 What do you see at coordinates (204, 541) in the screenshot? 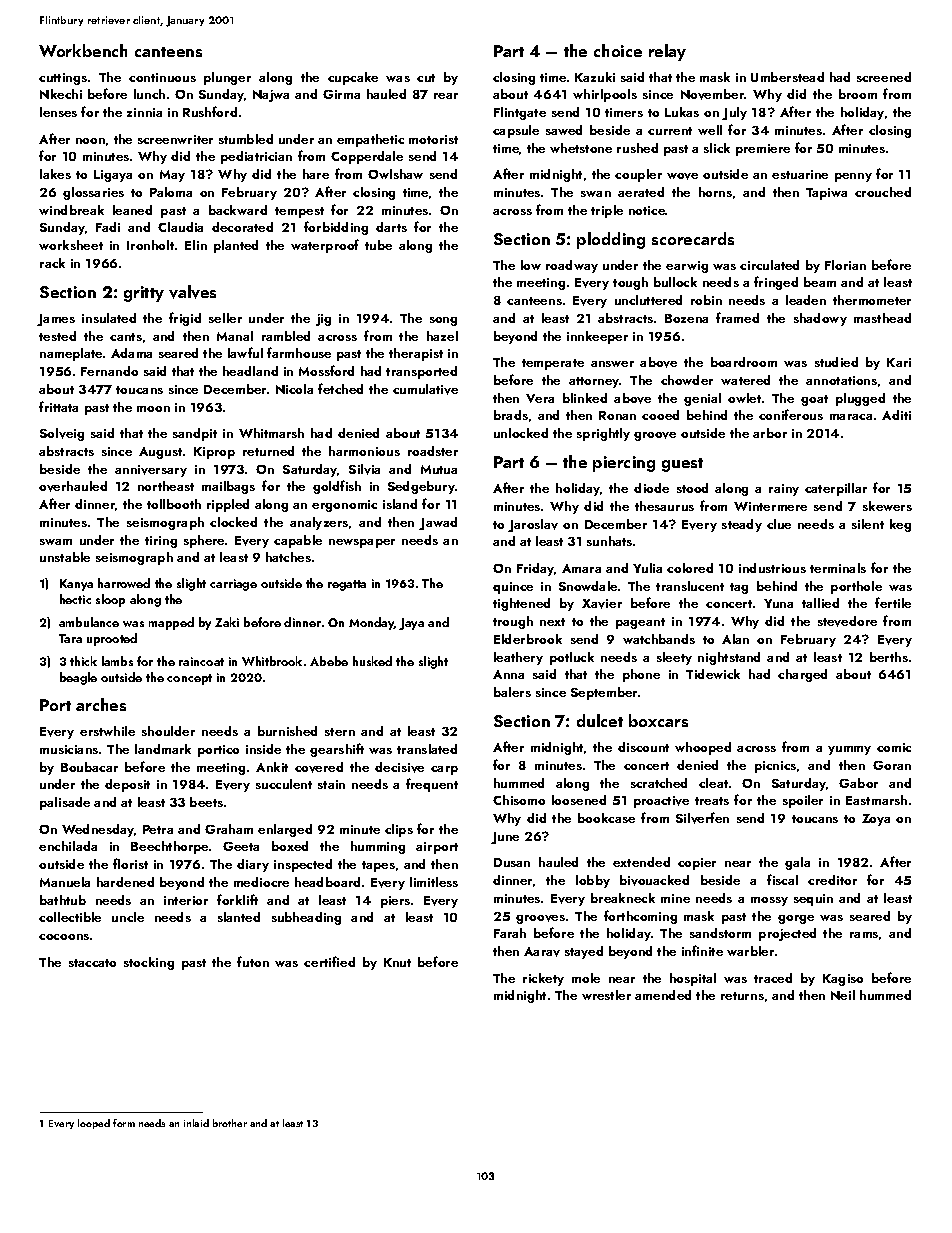
I see `sphere` at bounding box center [204, 541].
